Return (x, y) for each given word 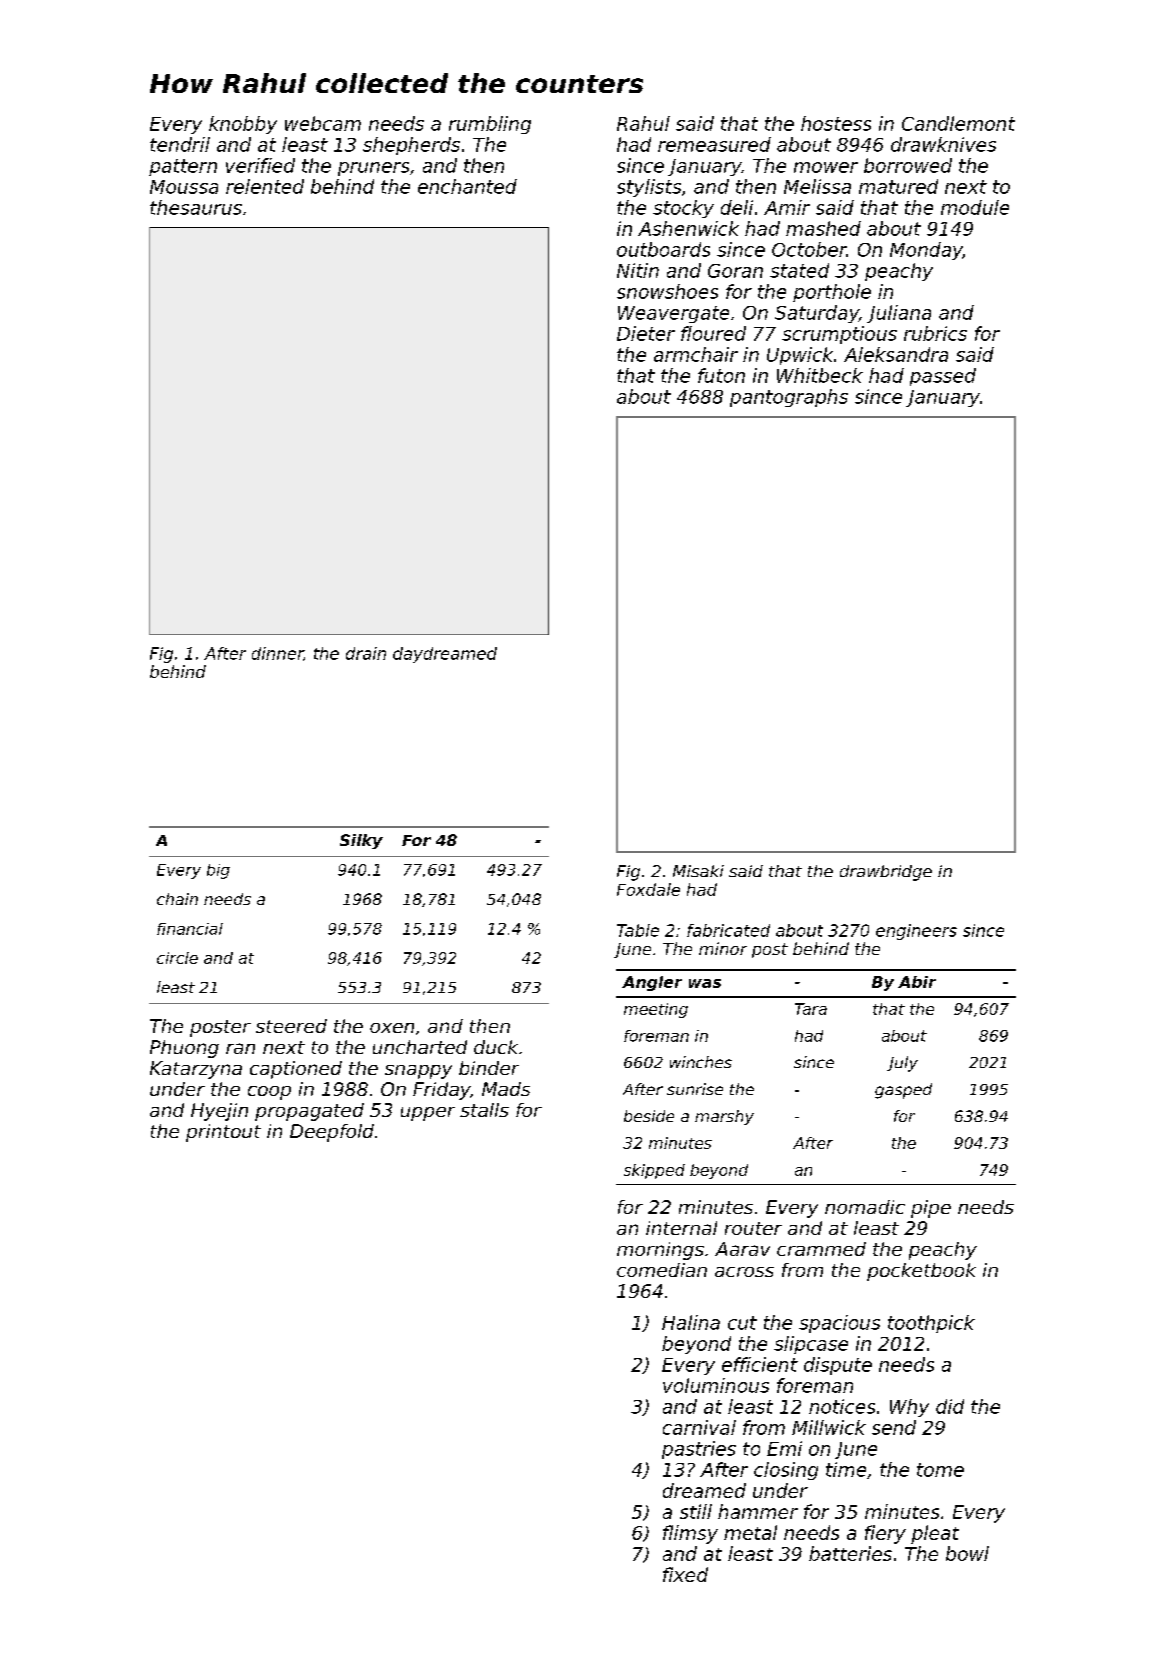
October (809, 249)
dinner (277, 653)
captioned (296, 1070)
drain (366, 653)
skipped (654, 1171)
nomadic (865, 1207)
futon (721, 375)
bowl (967, 1553)
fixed (685, 1574)
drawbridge (886, 873)
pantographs (789, 398)
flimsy (690, 1534)
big (218, 871)
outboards (663, 249)
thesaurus (196, 207)
